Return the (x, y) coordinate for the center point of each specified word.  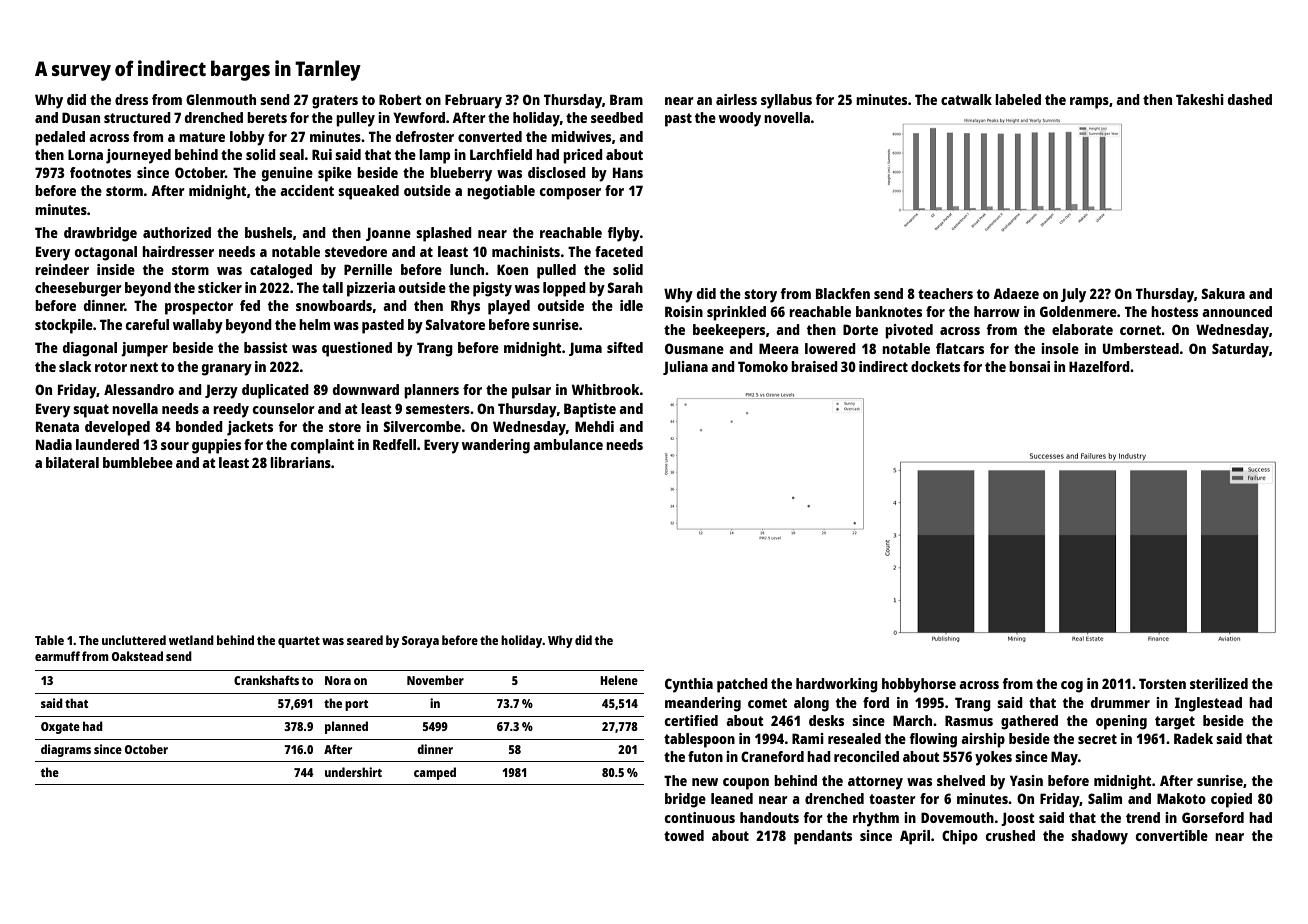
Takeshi (1200, 99)
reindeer (62, 269)
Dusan (81, 117)
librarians (300, 462)
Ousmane (694, 348)
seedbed (617, 117)
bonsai (1029, 366)
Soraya (420, 642)
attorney (875, 783)
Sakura (1223, 293)
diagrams (66, 750)
